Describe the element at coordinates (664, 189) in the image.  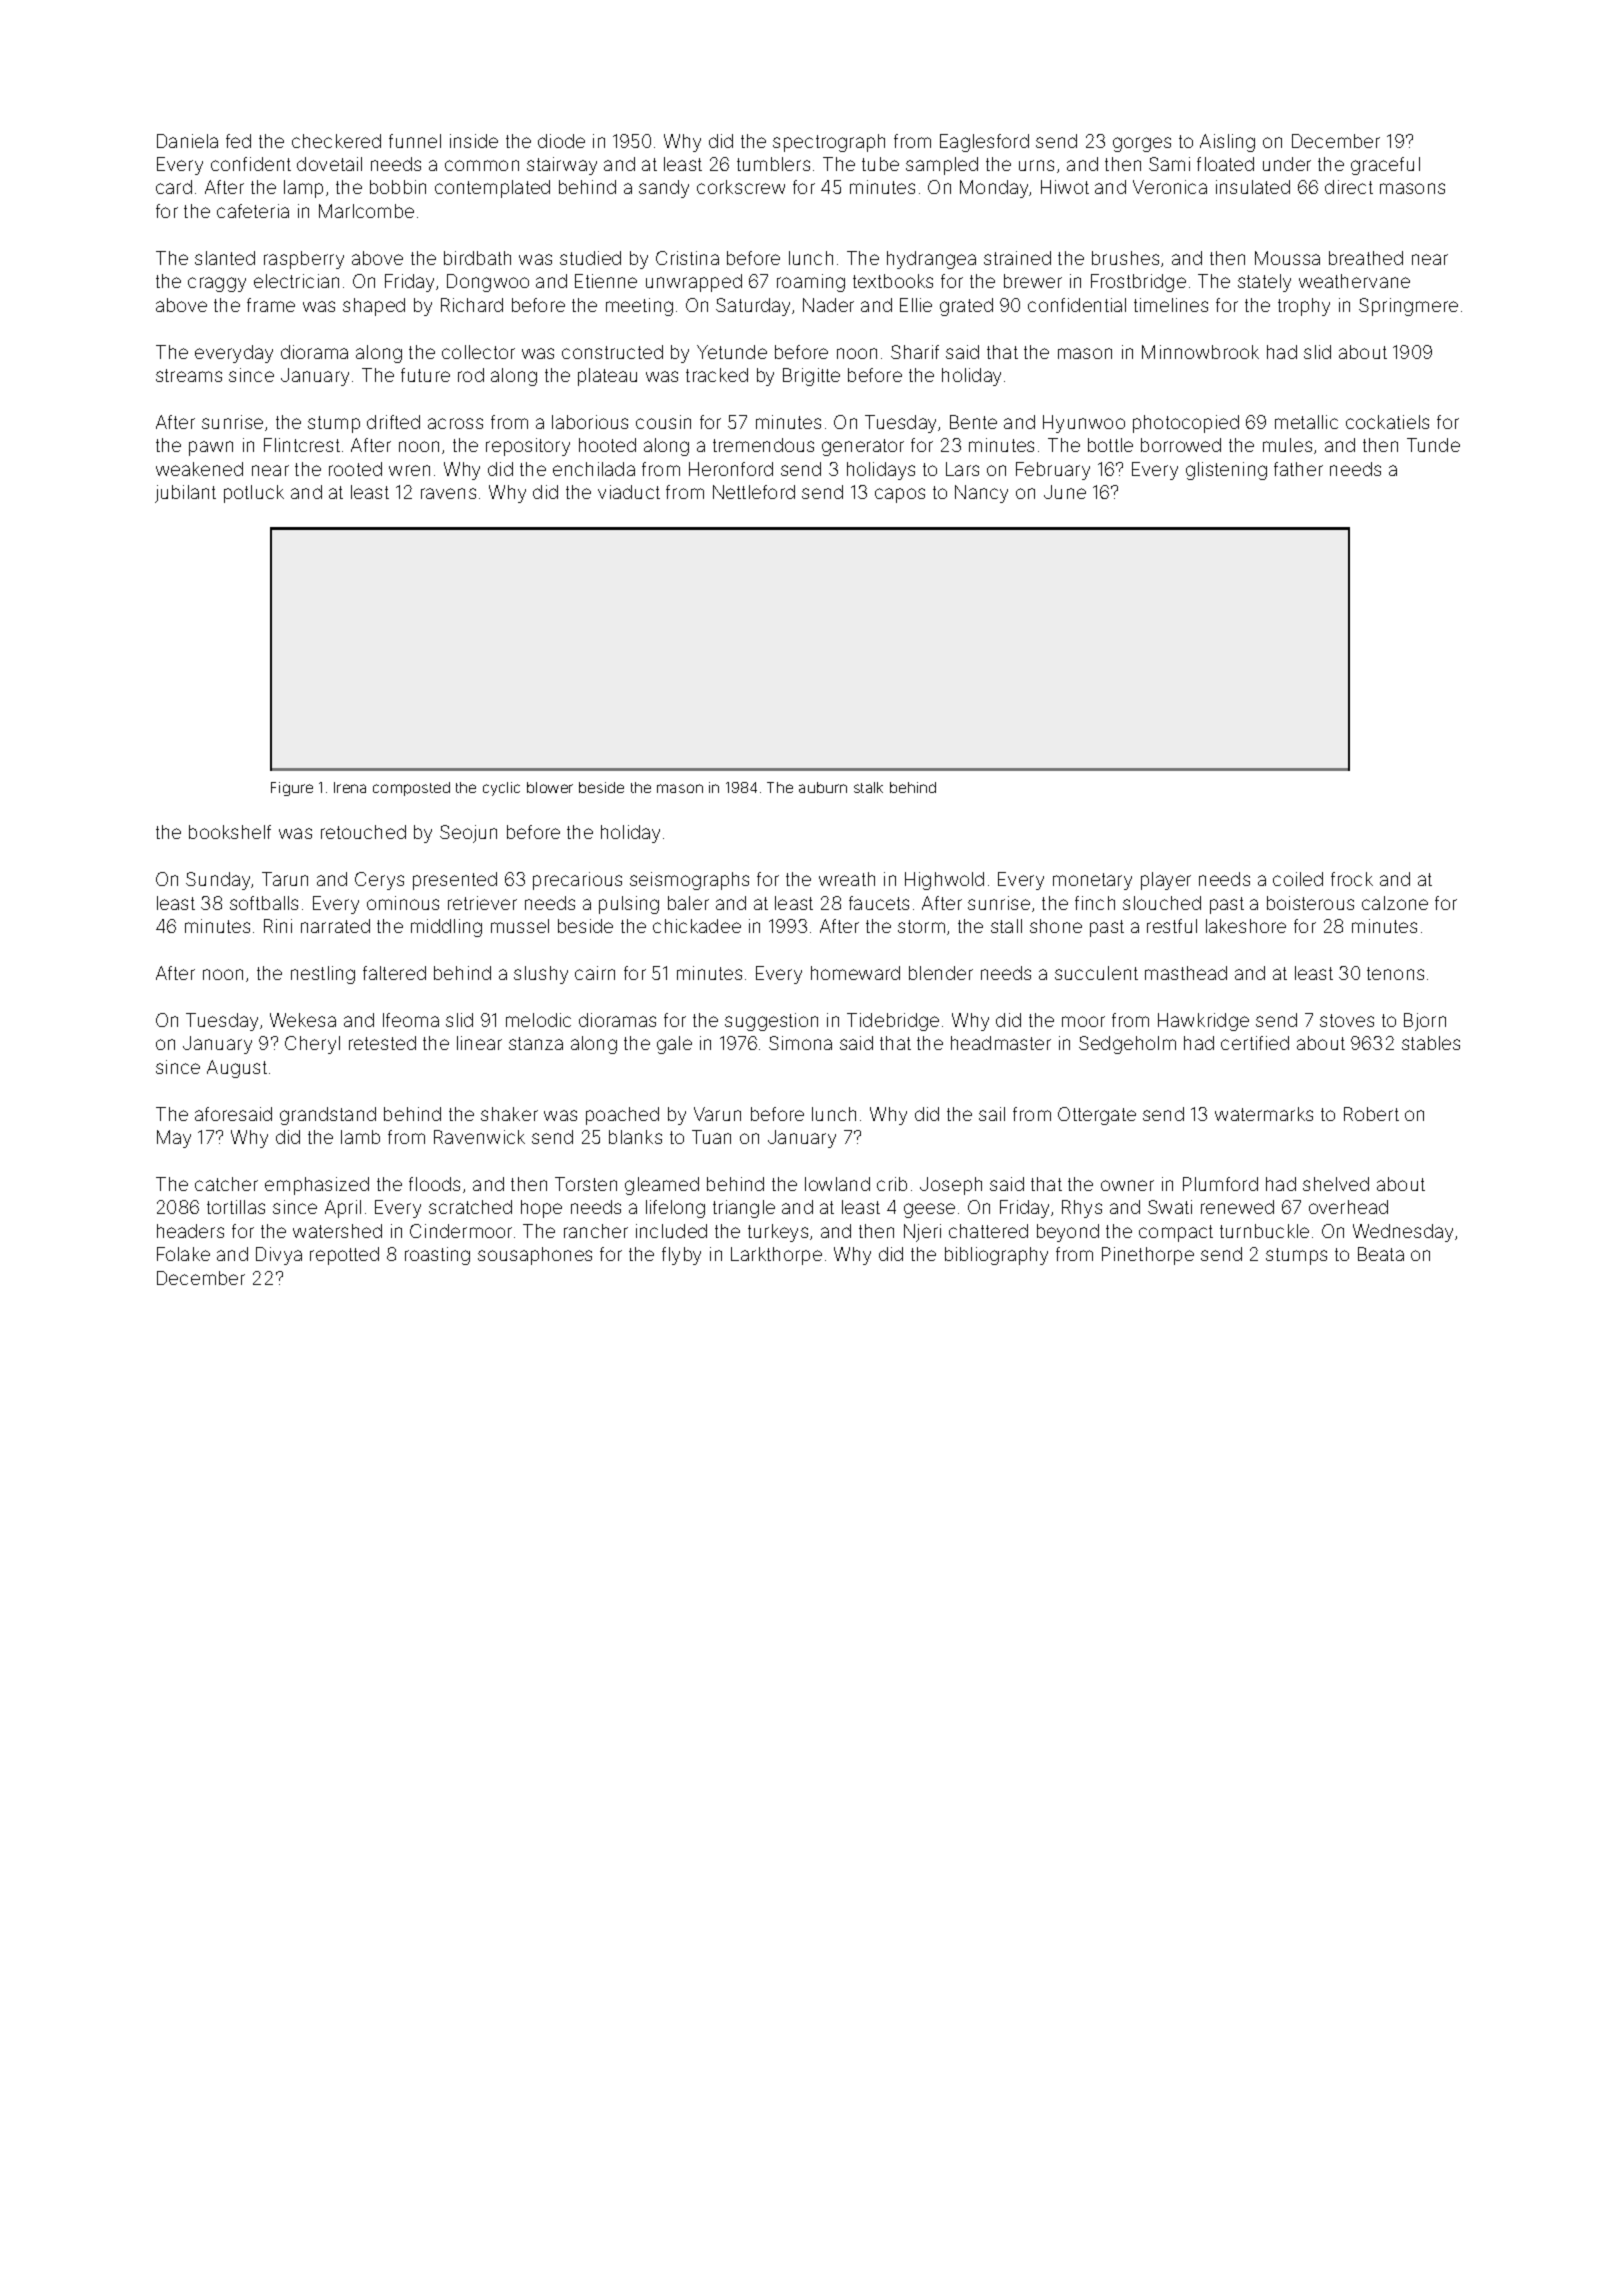
I see `sandy` at that location.
